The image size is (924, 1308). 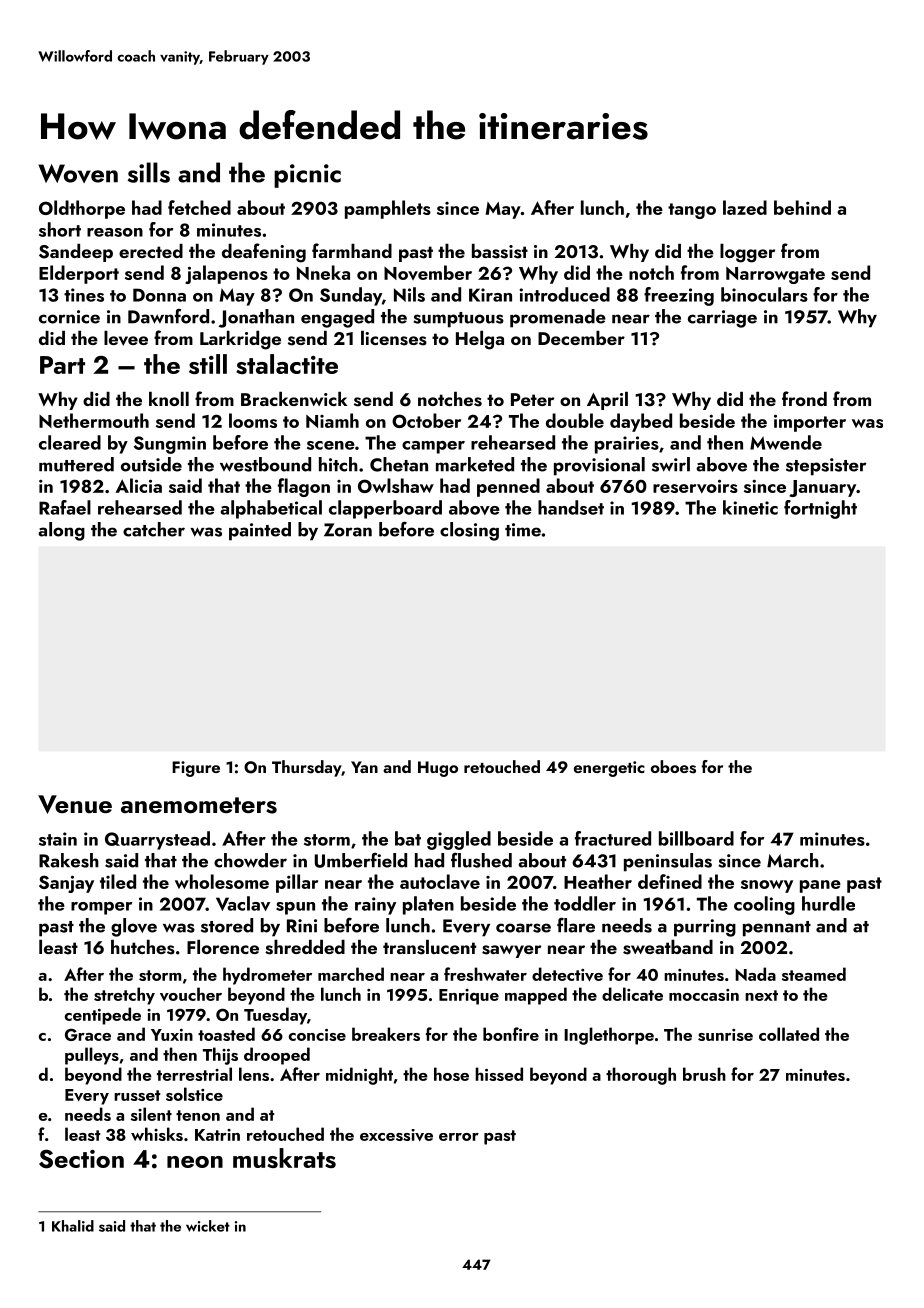 What do you see at coordinates (58, 839) in the page?
I see `stain` at bounding box center [58, 839].
